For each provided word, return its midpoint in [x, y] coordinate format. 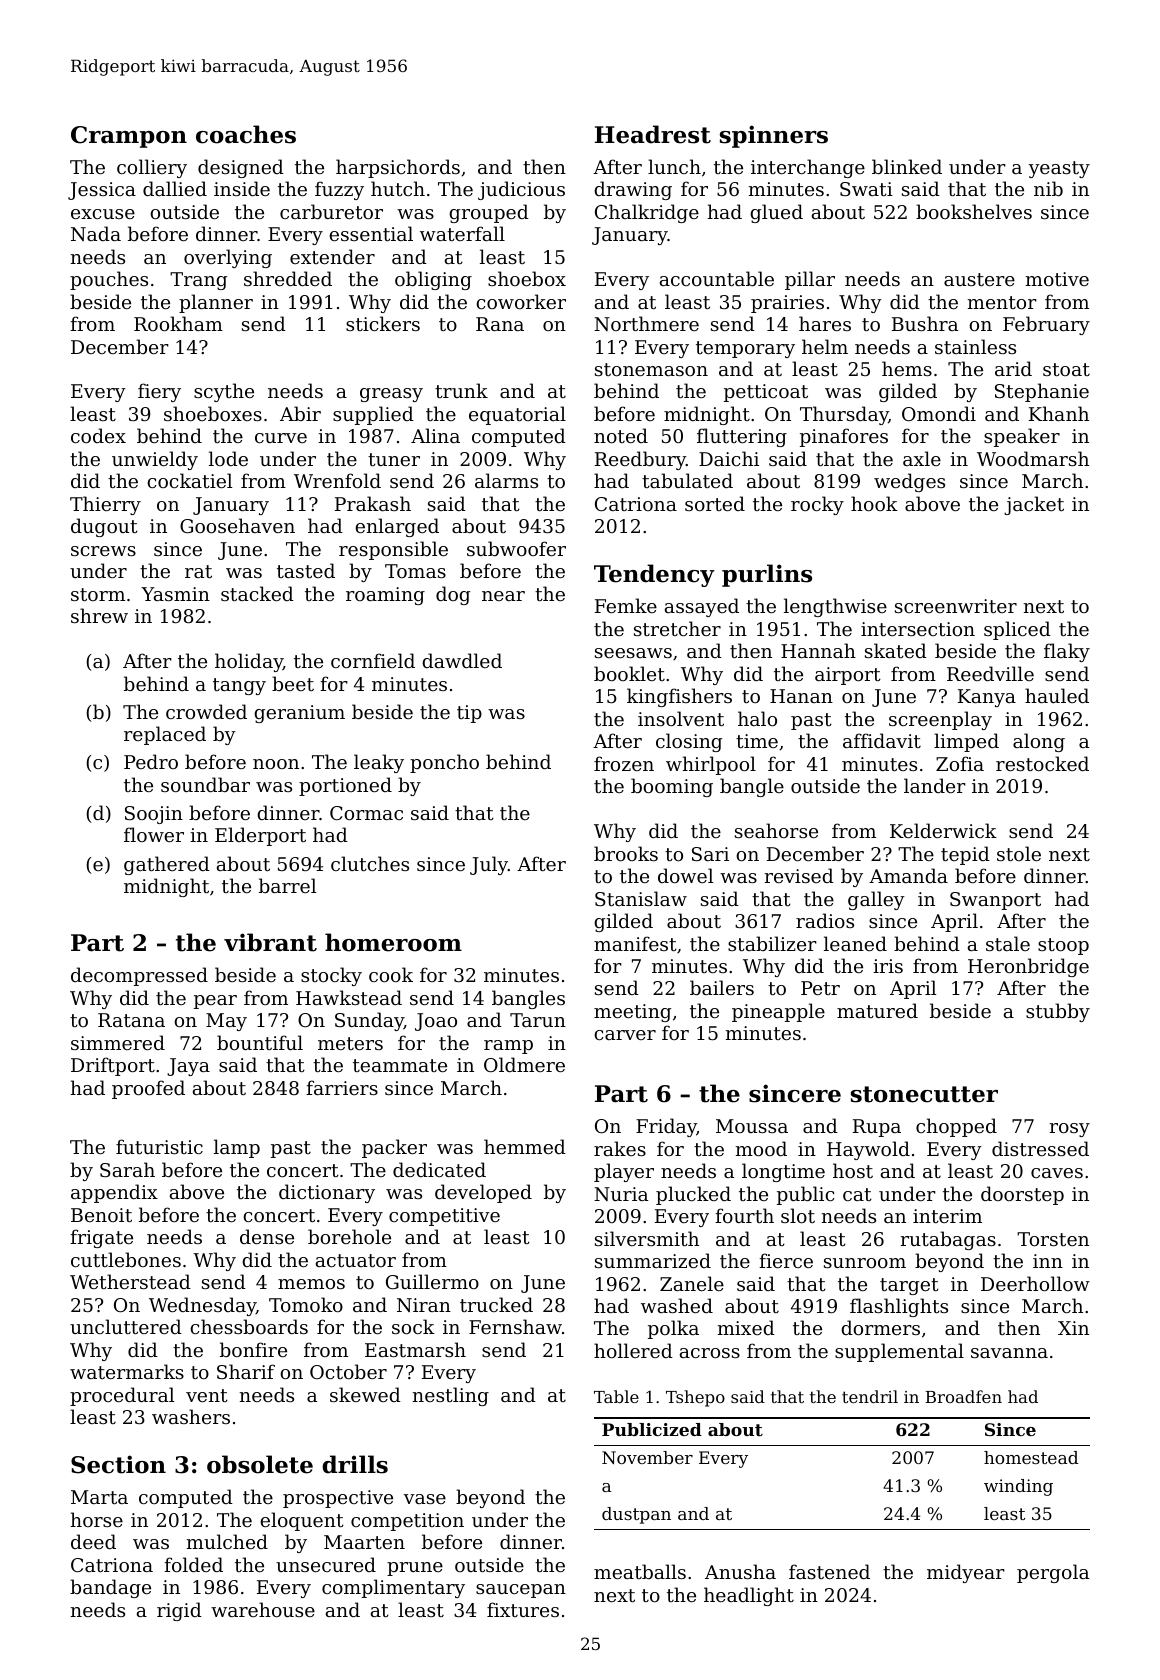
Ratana [131, 1020]
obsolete [260, 1464]
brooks [626, 853]
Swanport [995, 901]
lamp [237, 1148]
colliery [152, 168]
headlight [749, 1596]
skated [896, 650]
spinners [774, 136]
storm [98, 594]
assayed [702, 607]
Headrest [653, 134]
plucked [693, 1195]
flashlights [899, 1307]
